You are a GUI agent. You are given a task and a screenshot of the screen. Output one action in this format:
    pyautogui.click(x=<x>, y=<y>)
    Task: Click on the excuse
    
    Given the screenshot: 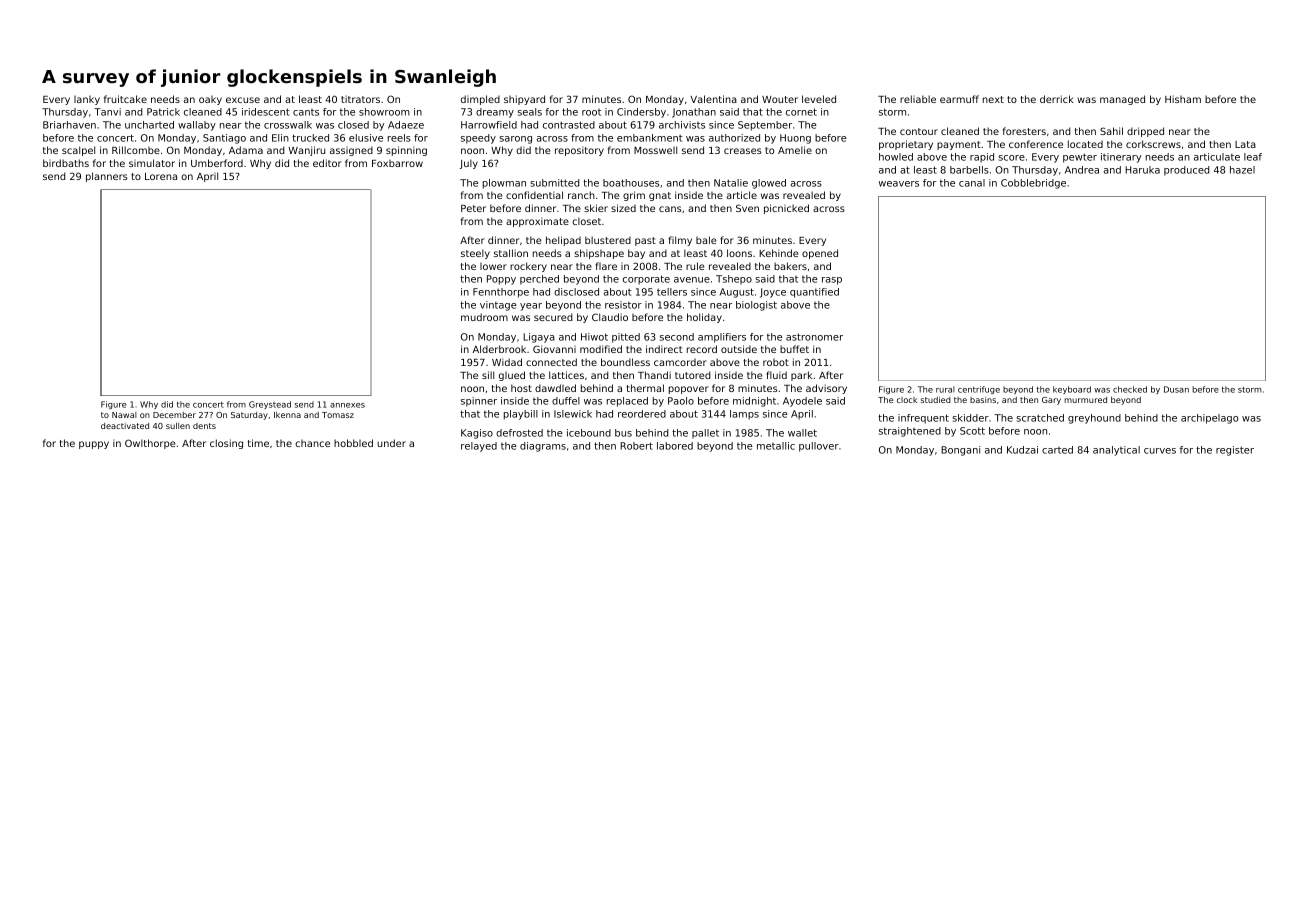 What is the action you would take?
    pyautogui.click(x=243, y=100)
